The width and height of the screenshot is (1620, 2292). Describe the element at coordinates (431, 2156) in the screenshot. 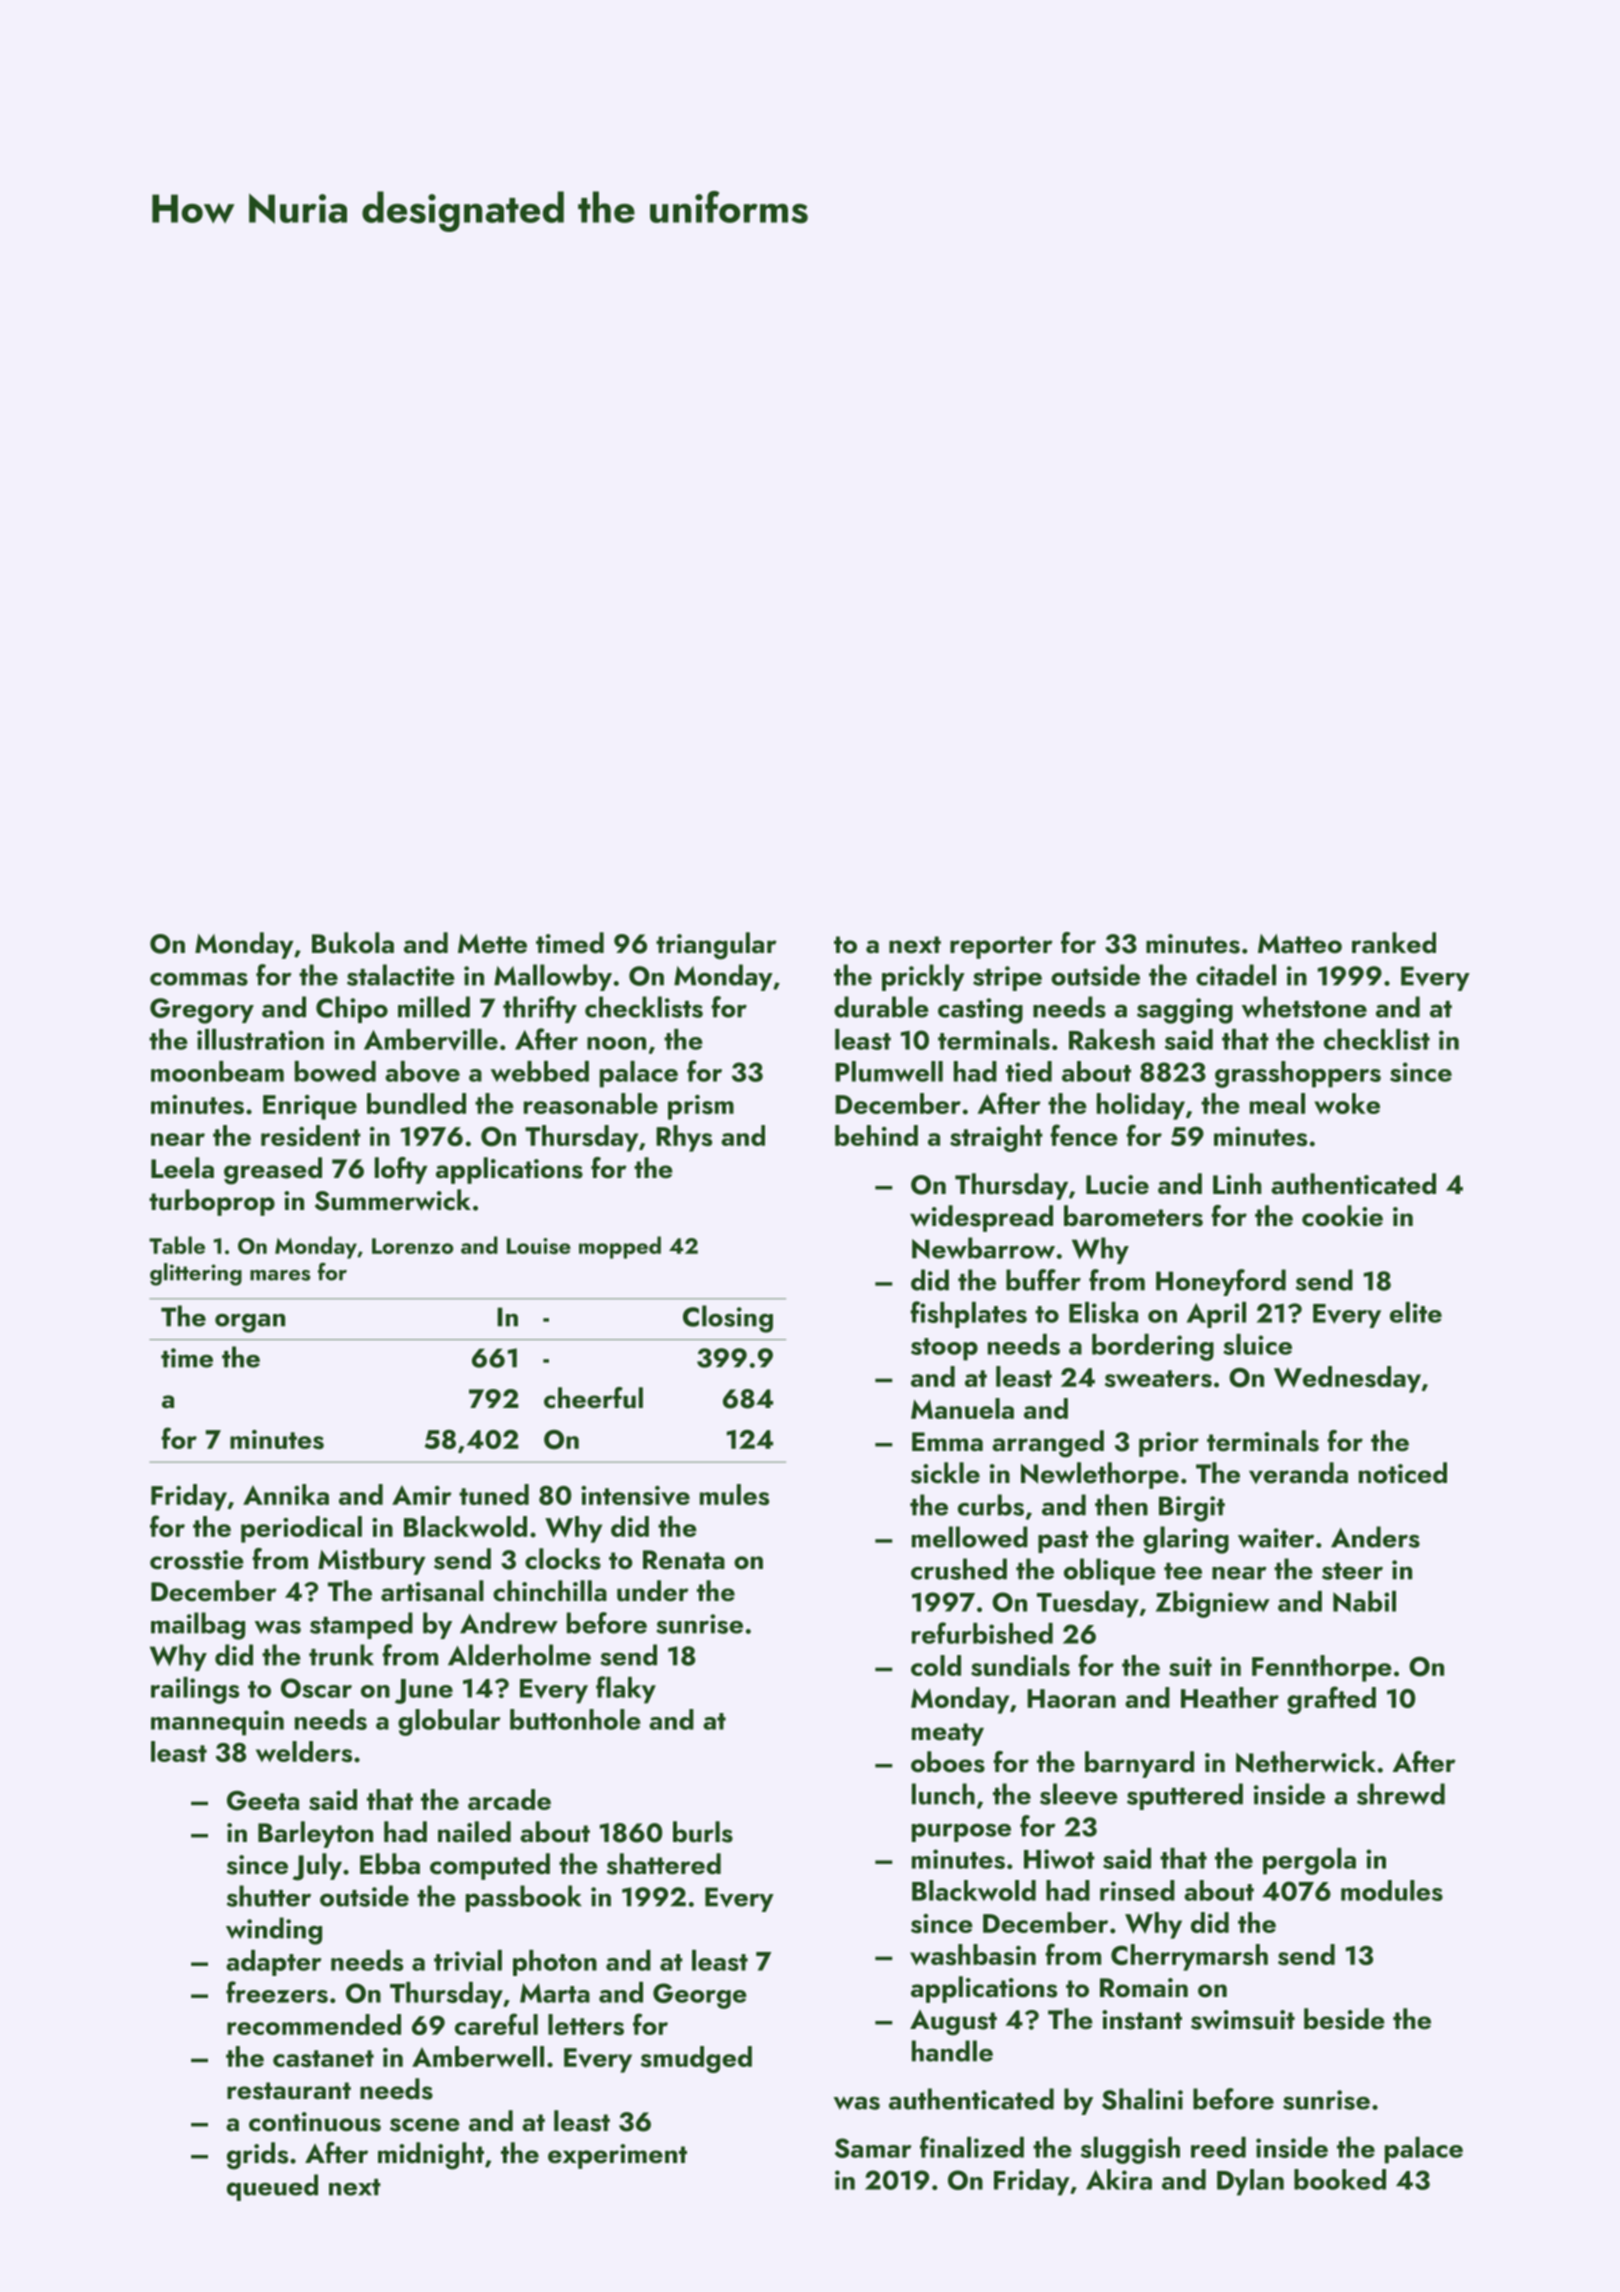

I see `midnight` at that location.
